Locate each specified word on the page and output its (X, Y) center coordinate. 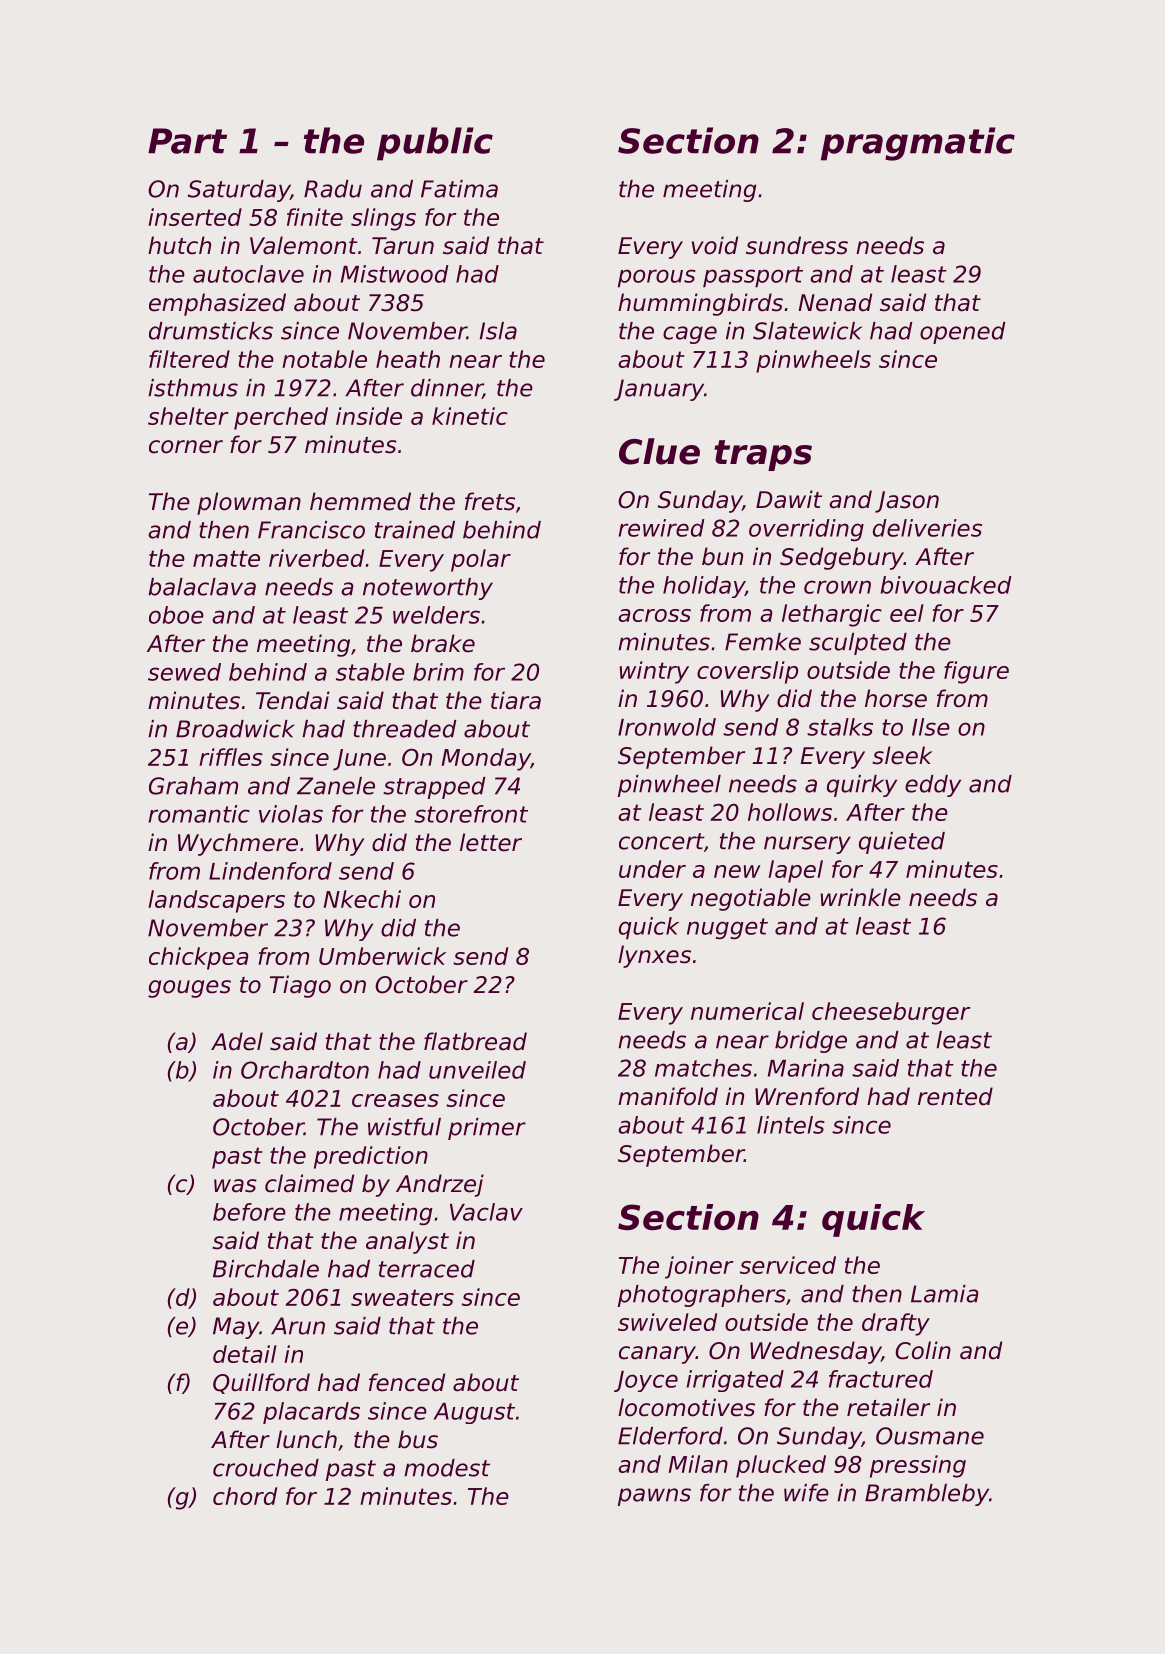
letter (491, 842)
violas (291, 814)
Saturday (239, 191)
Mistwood (395, 274)
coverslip (747, 672)
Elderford (670, 1436)
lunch (306, 1439)
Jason (907, 502)
